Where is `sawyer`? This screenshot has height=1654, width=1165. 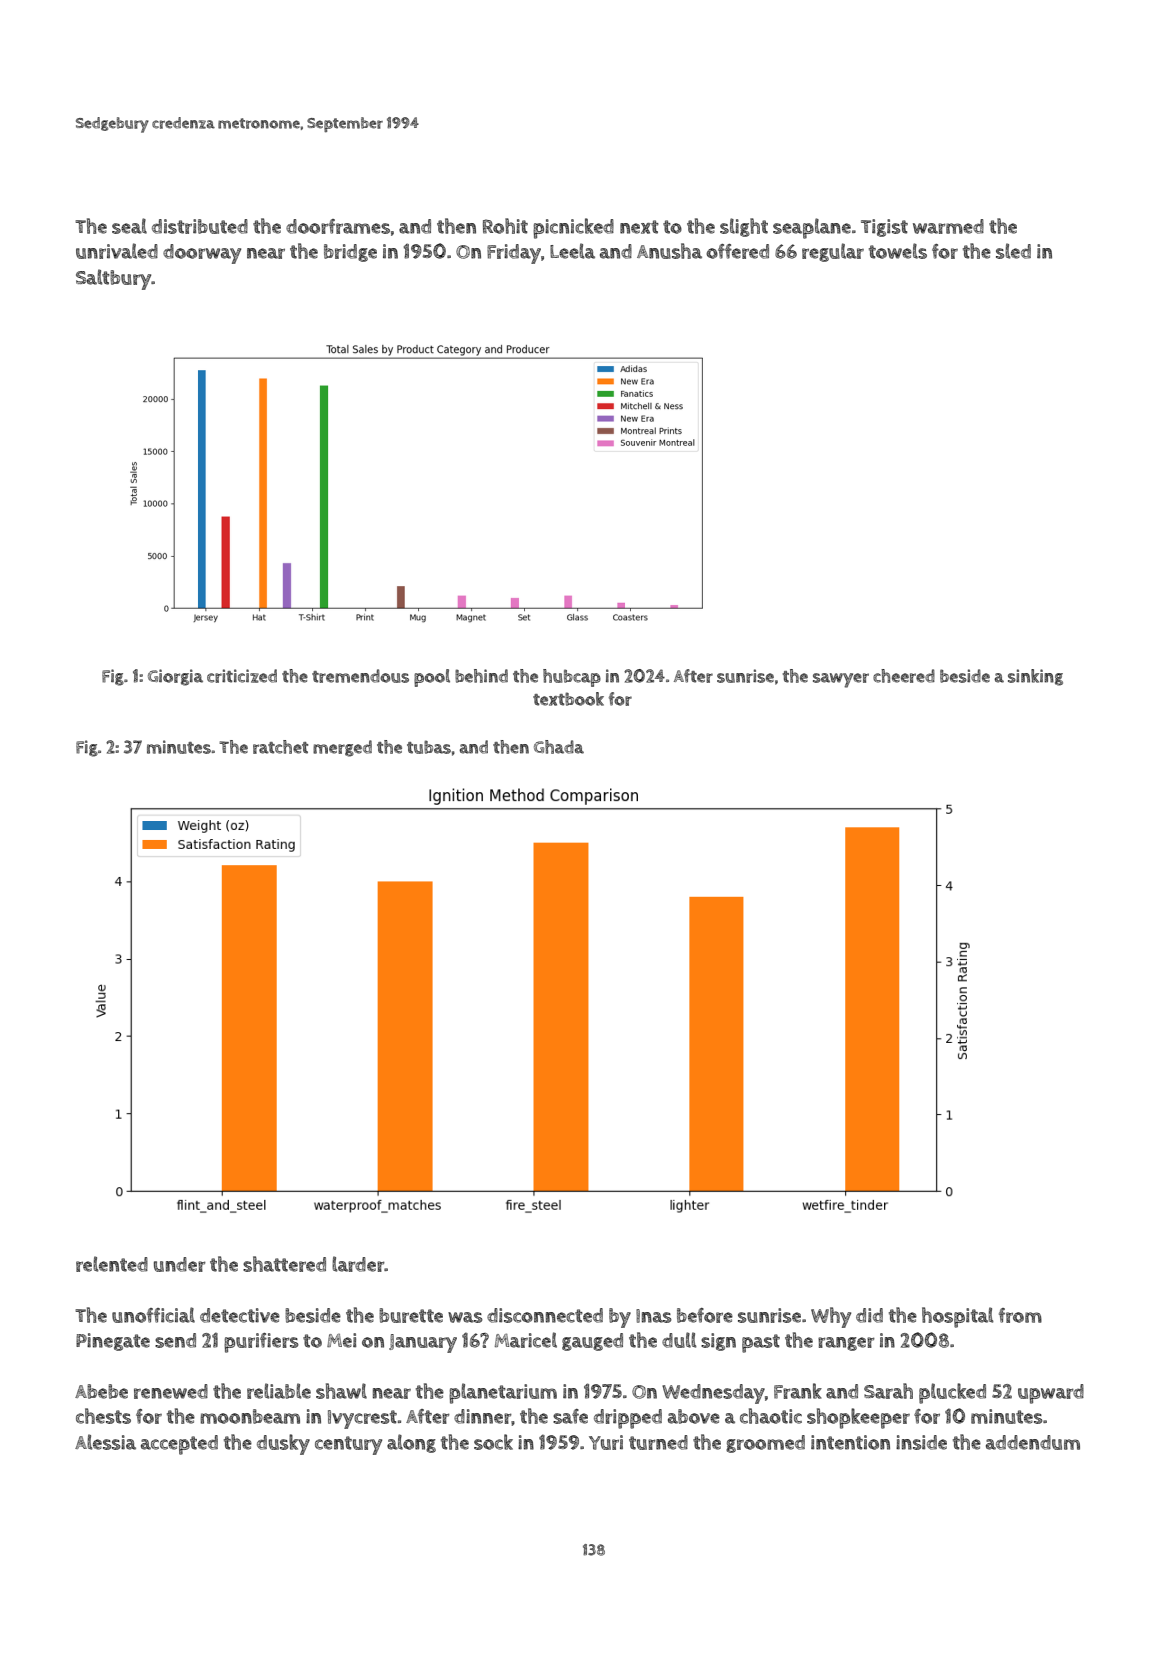 sawyer is located at coordinates (841, 680).
